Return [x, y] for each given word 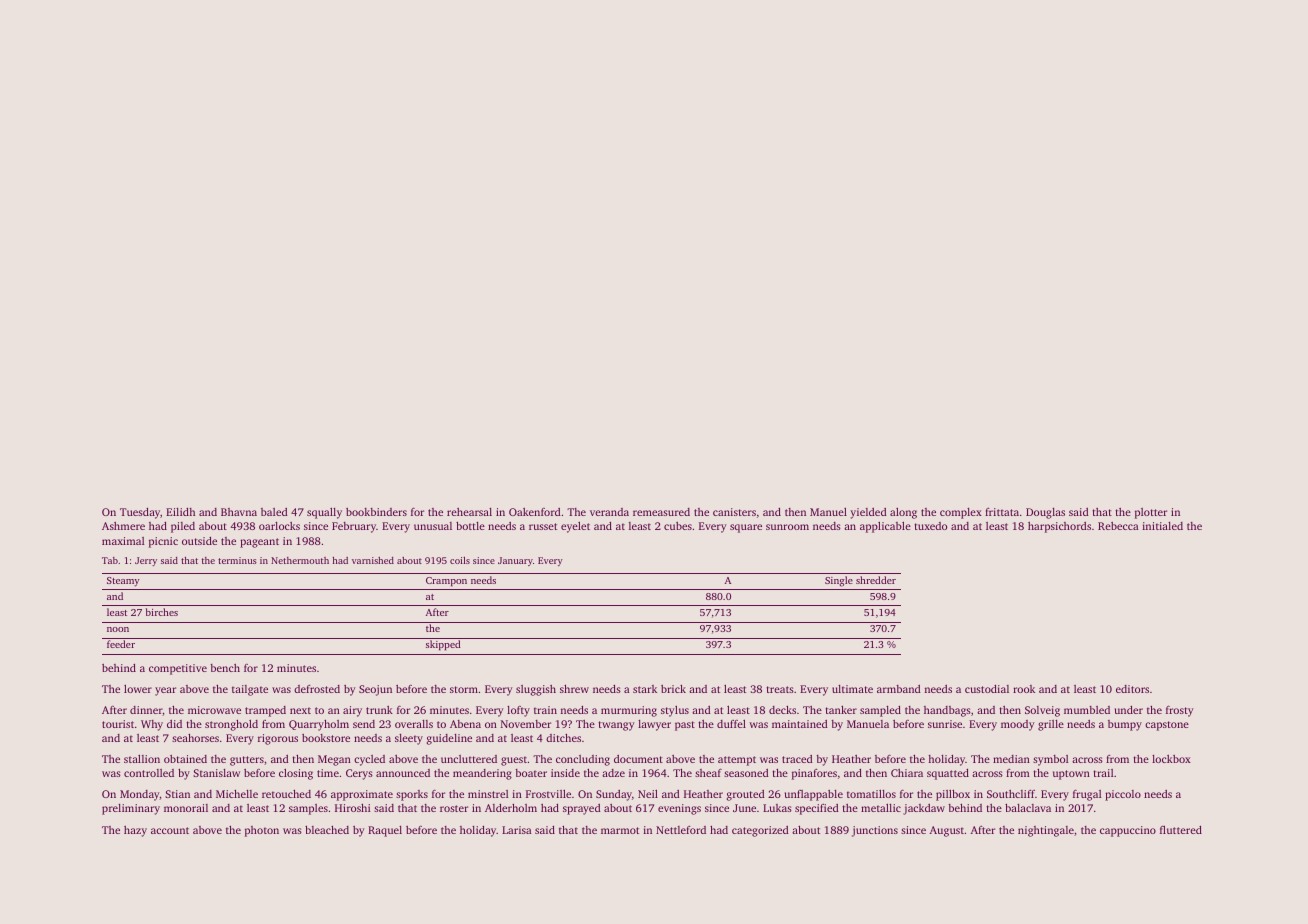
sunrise [945, 724]
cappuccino [1128, 831]
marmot [620, 830]
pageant [259, 543]
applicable [885, 527]
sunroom [787, 527]
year [165, 691]
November [526, 724]
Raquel [385, 831]
